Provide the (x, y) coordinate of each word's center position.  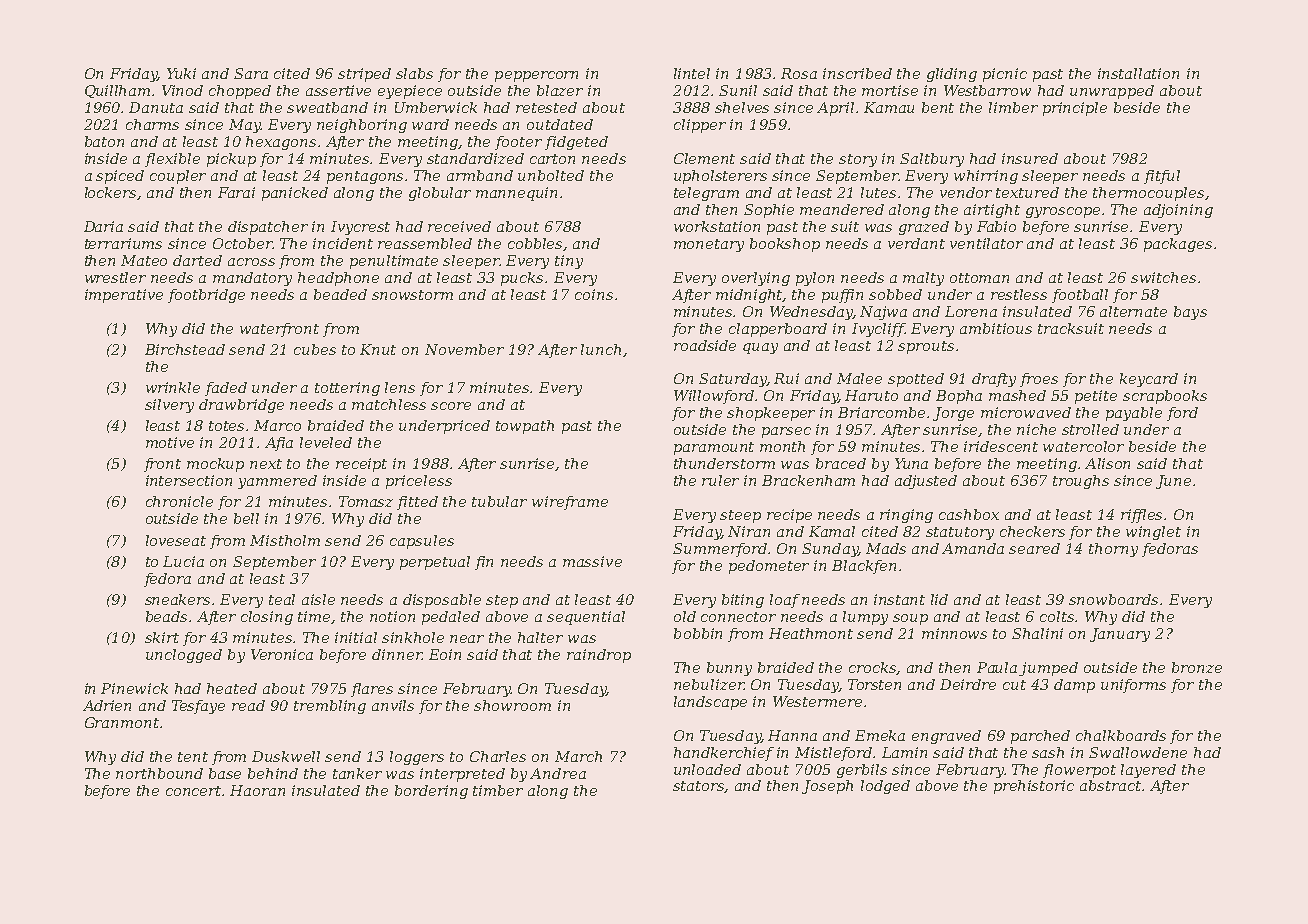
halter (540, 637)
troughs (1081, 482)
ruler (720, 480)
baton (104, 141)
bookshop (785, 245)
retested (546, 107)
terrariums (123, 243)
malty (923, 279)
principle (1075, 109)
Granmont (122, 722)
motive (170, 442)
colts (1058, 616)
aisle (318, 599)
